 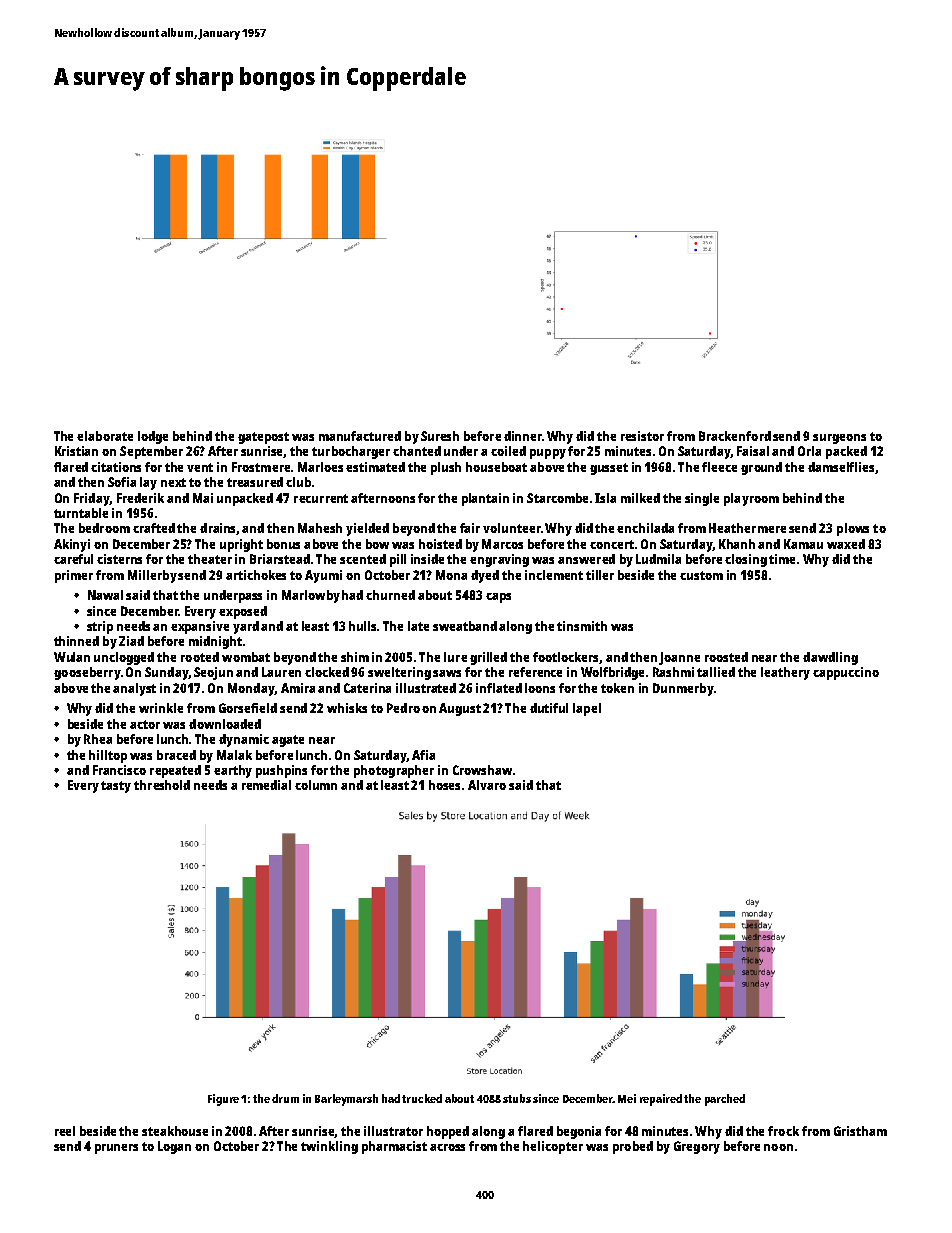 What do you see at coordinates (747, 528) in the document?
I see `Heathermere` at bounding box center [747, 528].
